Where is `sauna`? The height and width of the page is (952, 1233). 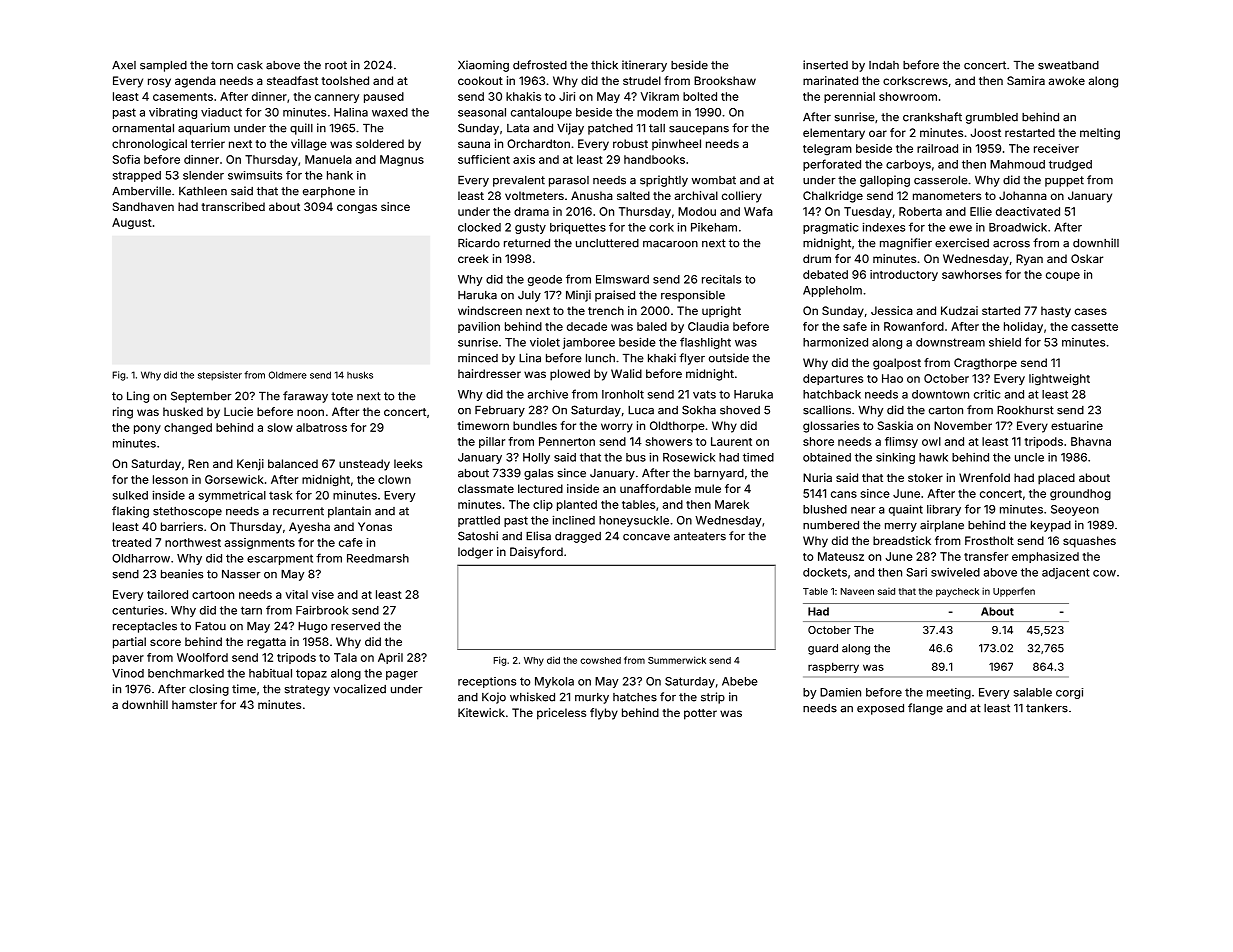
sauna is located at coordinates (474, 144).
